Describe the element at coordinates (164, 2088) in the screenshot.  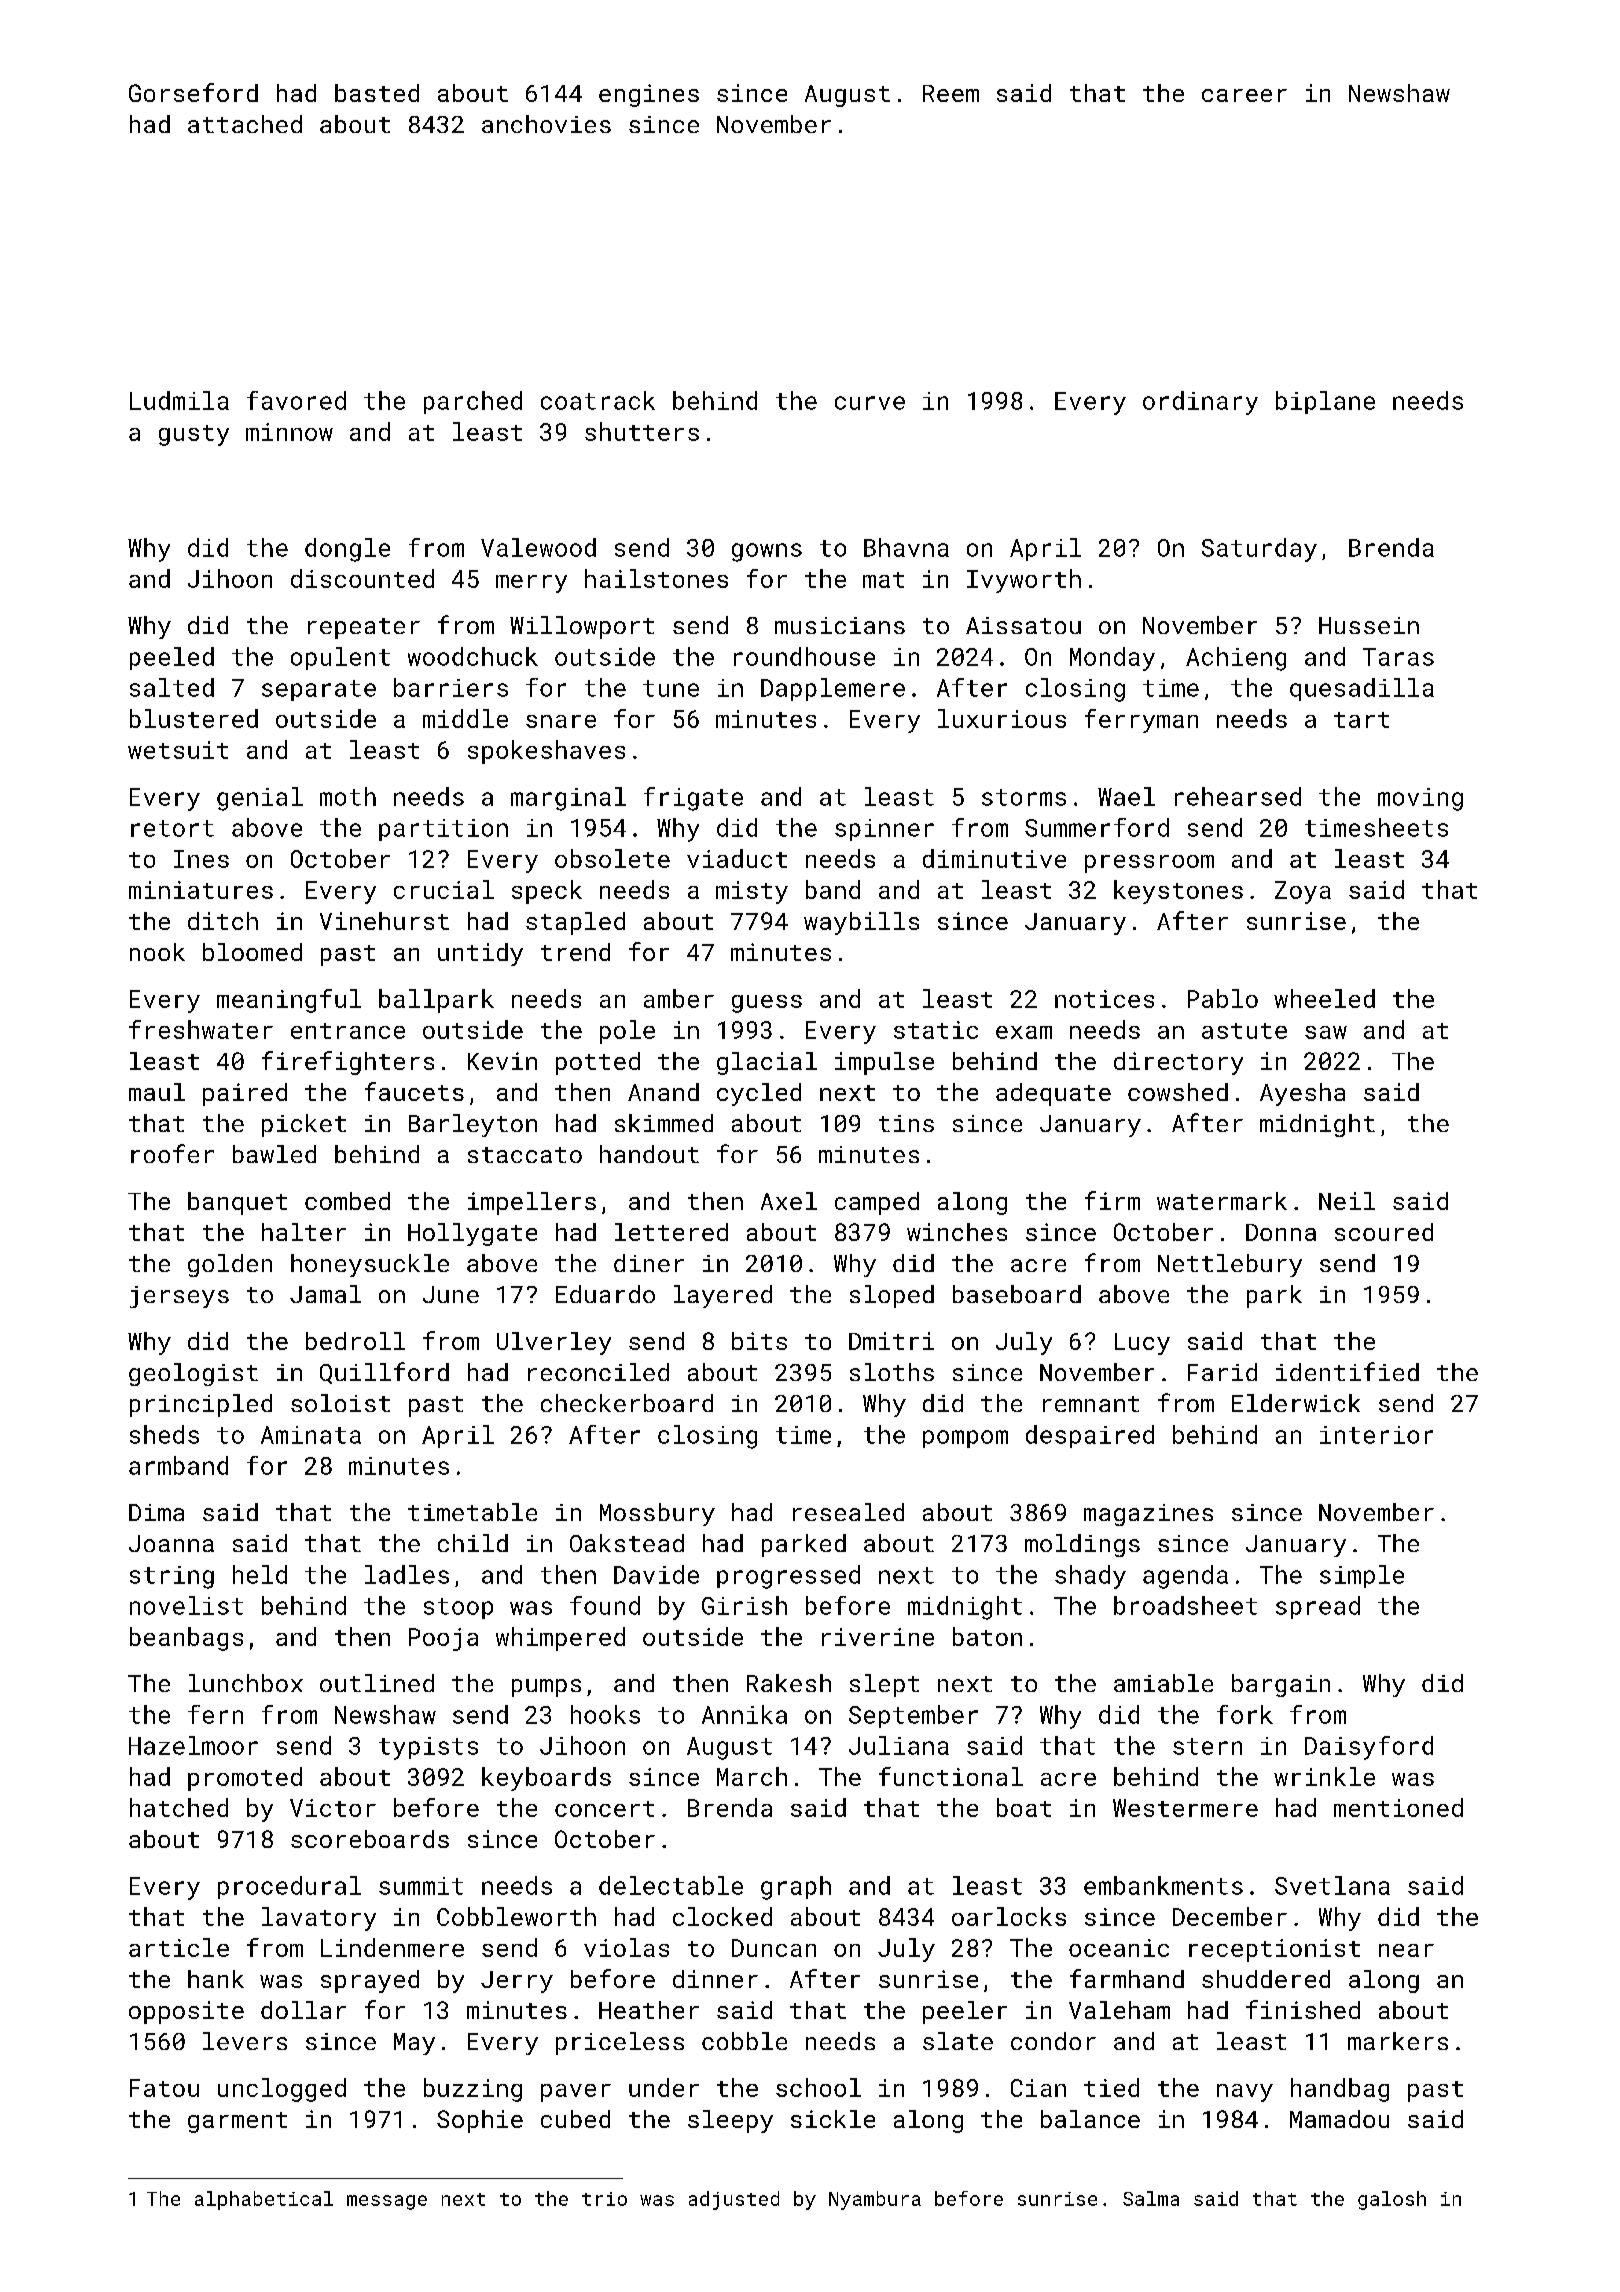
I see `Fatou` at that location.
